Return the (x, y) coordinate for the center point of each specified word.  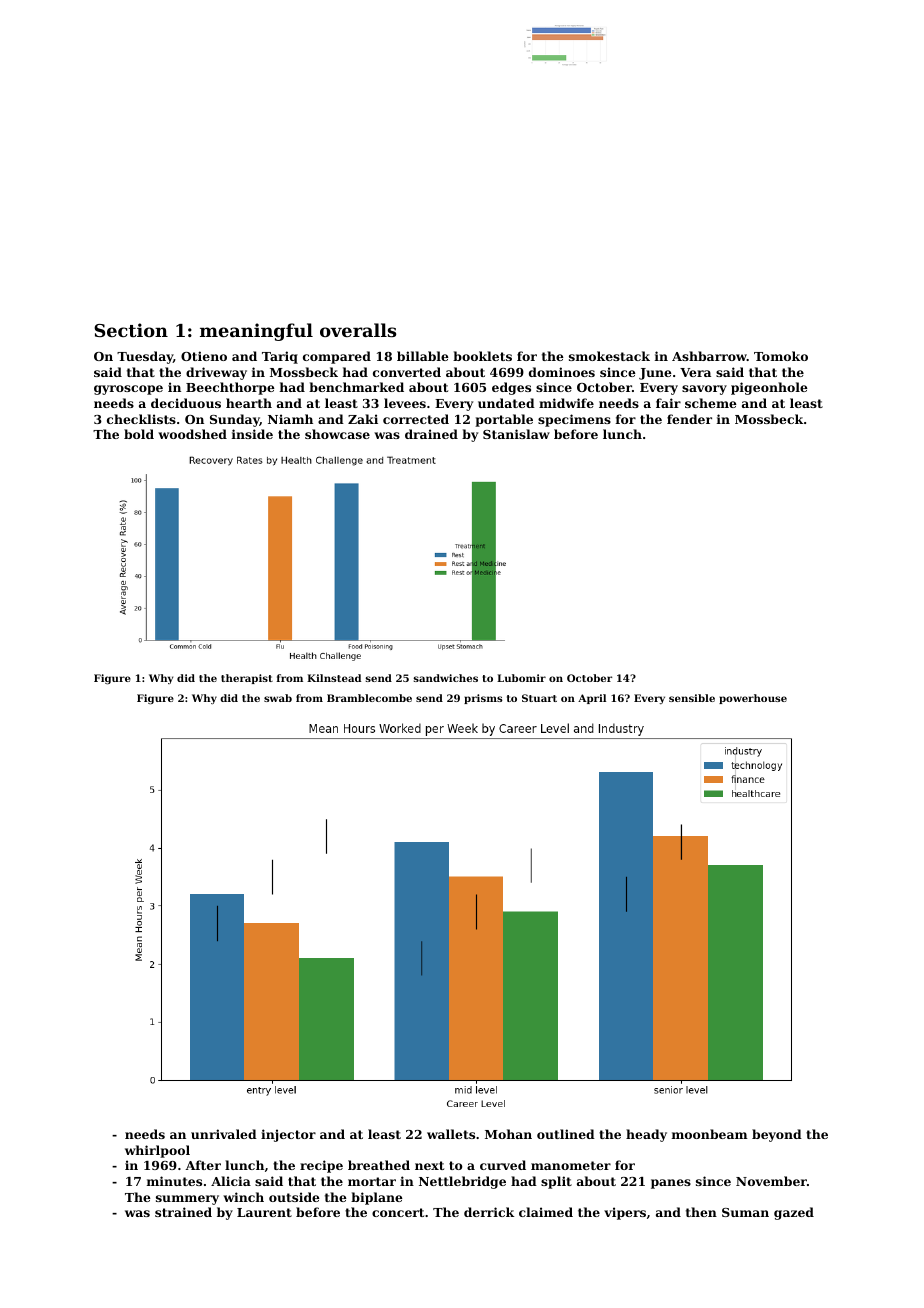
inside (252, 434)
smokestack (609, 356)
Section (131, 330)
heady (646, 1135)
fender (689, 419)
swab (278, 698)
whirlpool (157, 1151)
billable (422, 356)
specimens (574, 420)
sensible (692, 698)
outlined (566, 1134)
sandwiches (446, 678)
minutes (174, 1181)
